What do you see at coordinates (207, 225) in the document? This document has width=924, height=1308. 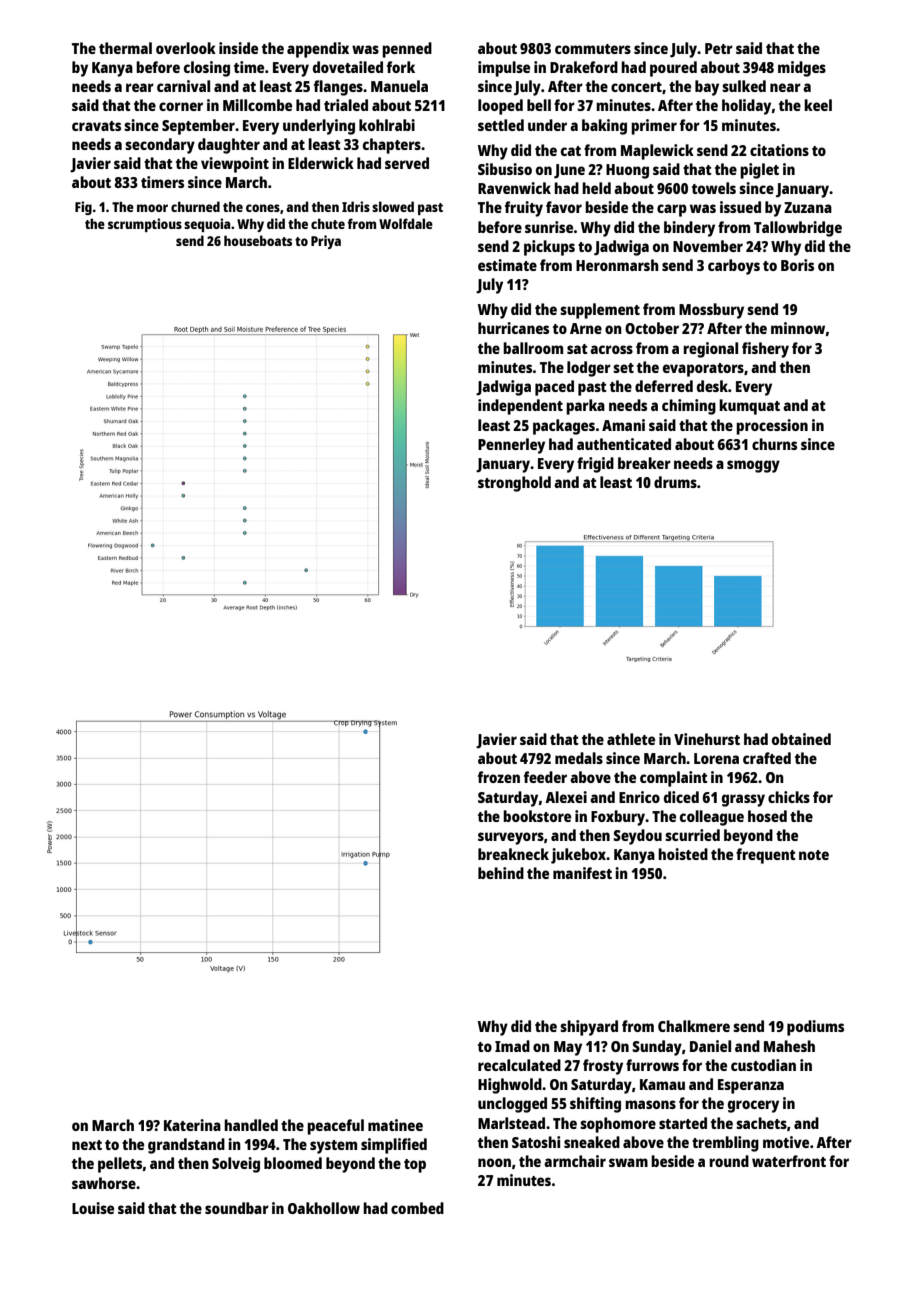 I see `sequoia` at bounding box center [207, 225].
